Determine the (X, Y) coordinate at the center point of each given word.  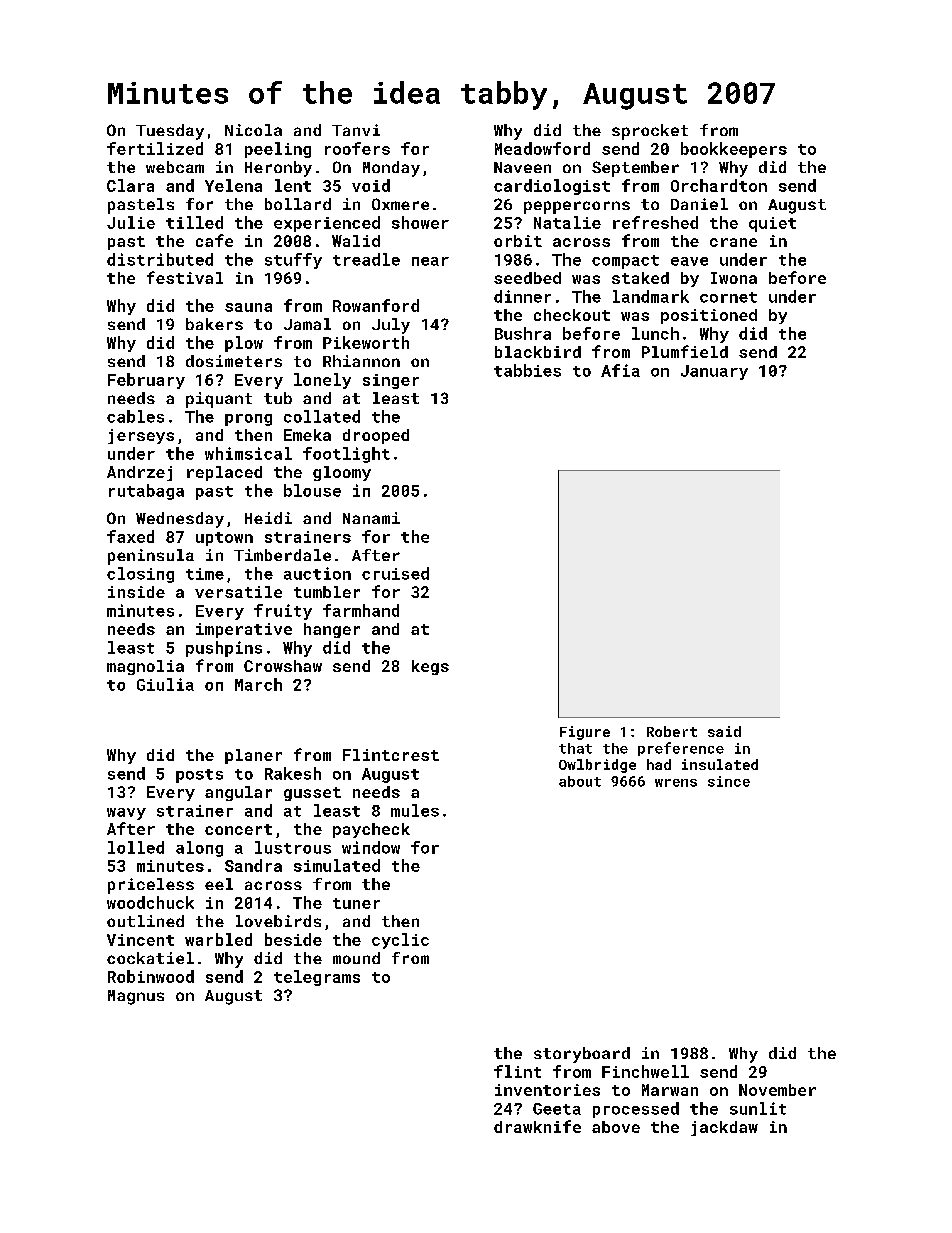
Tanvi (356, 130)
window (371, 847)
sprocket (650, 132)
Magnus (136, 997)
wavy (126, 814)
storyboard (582, 1055)
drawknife (537, 1126)
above (616, 1127)
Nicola (253, 130)
